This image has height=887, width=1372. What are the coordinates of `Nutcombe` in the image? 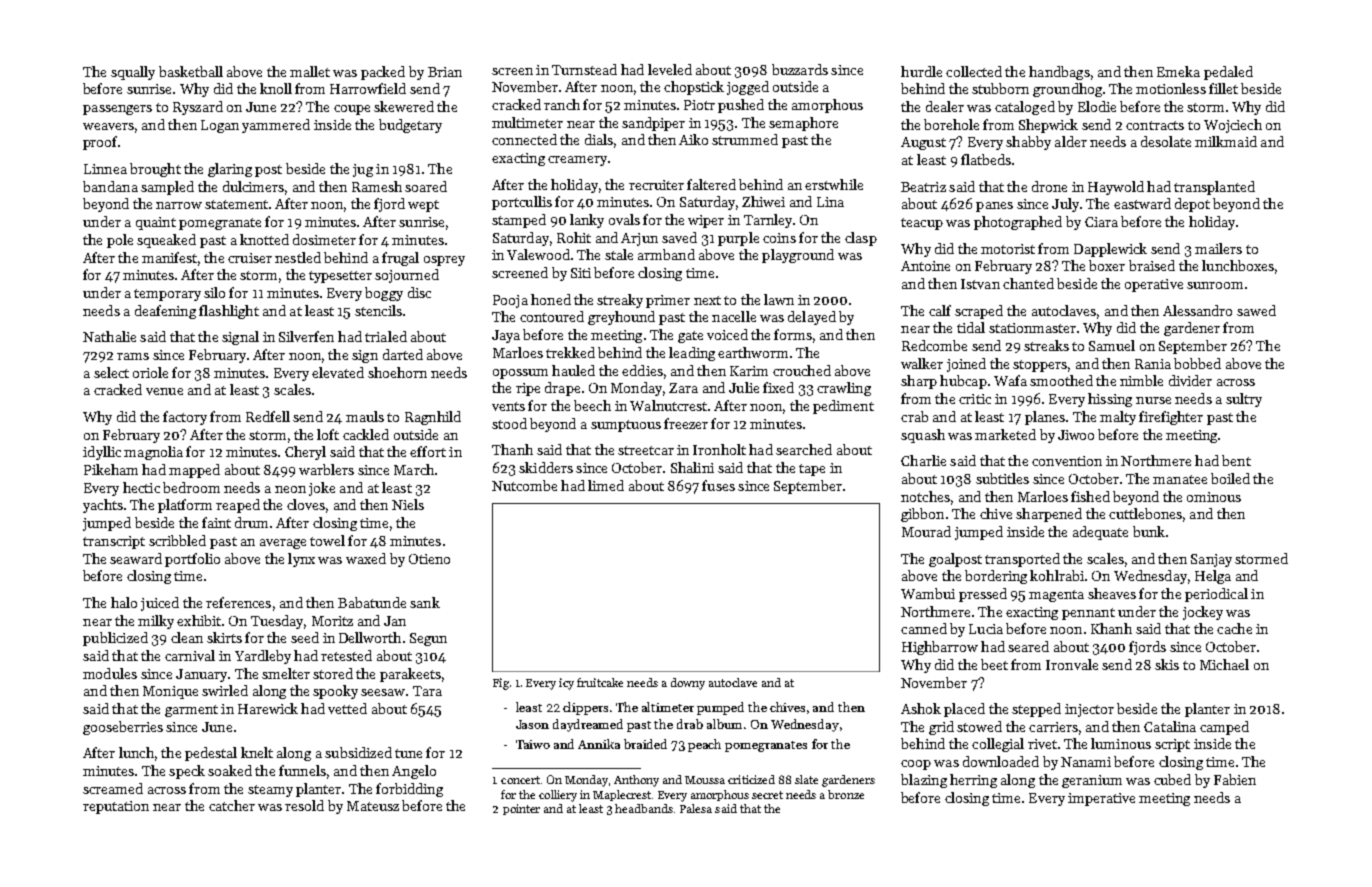 It's located at (524, 485).
